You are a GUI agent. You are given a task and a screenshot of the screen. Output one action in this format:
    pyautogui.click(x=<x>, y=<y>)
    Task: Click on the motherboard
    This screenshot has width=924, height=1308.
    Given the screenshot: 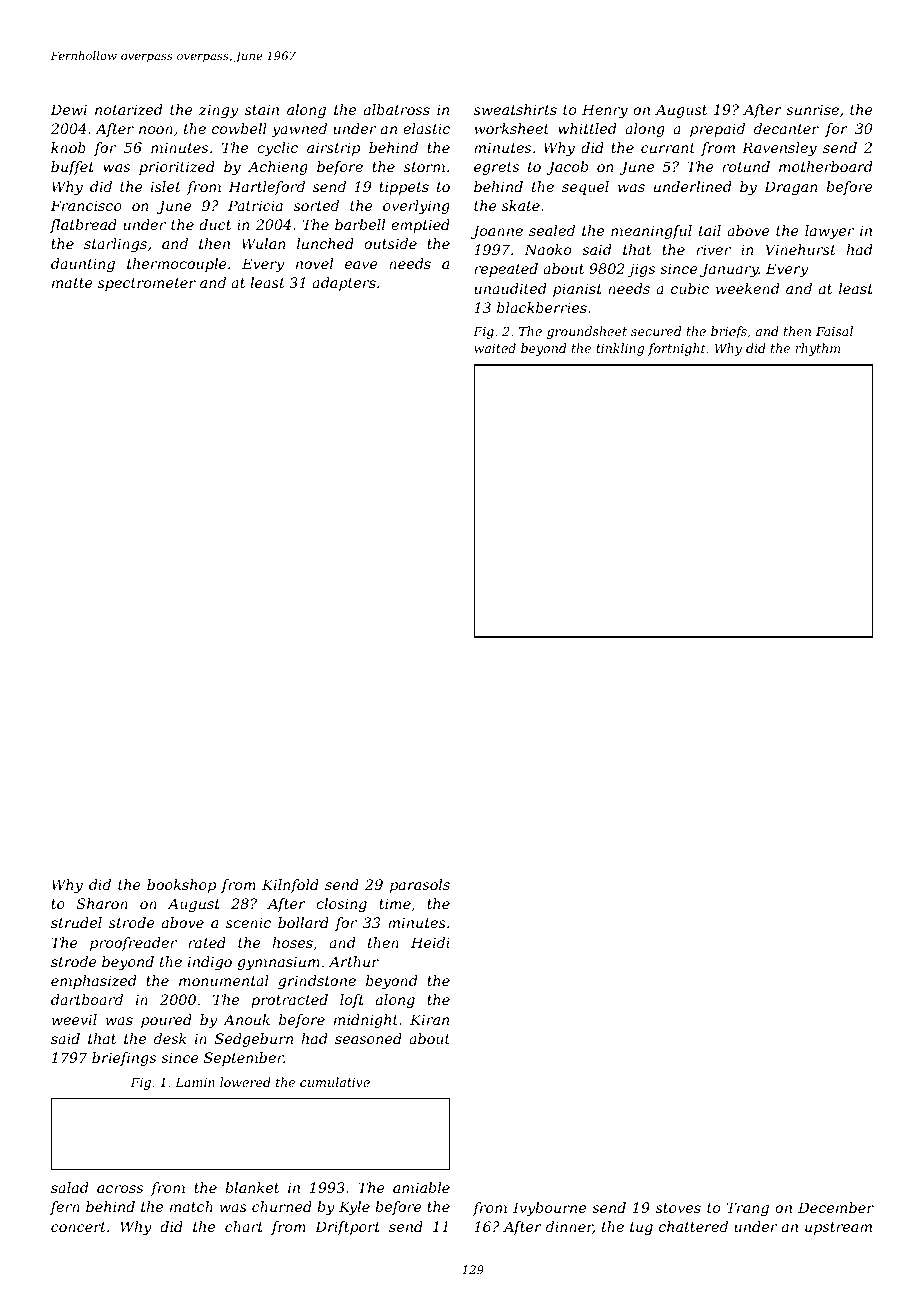 What is the action you would take?
    pyautogui.click(x=826, y=166)
